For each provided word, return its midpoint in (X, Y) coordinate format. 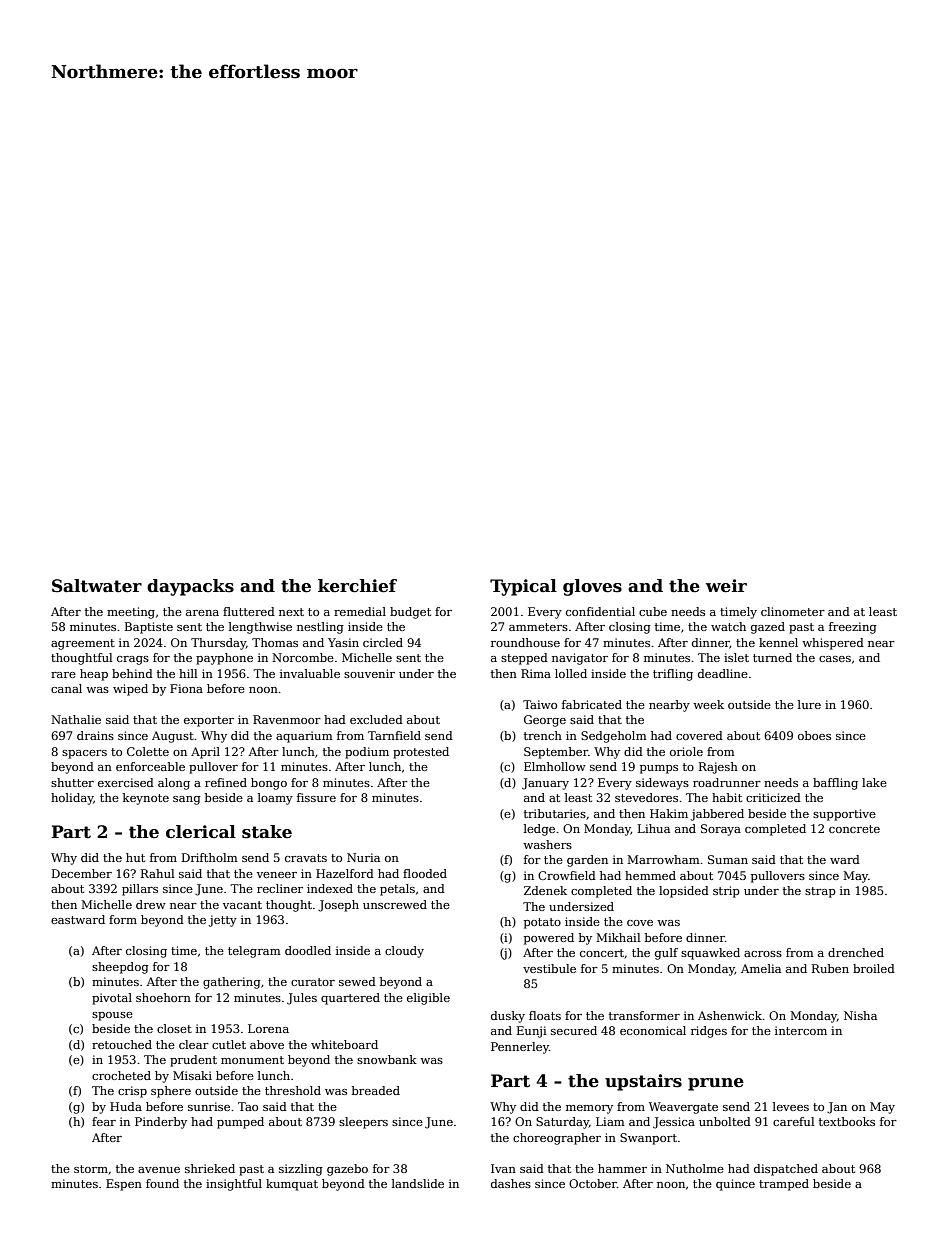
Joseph (338, 906)
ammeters (538, 627)
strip (726, 892)
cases (835, 659)
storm (91, 1169)
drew (151, 904)
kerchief (357, 586)
